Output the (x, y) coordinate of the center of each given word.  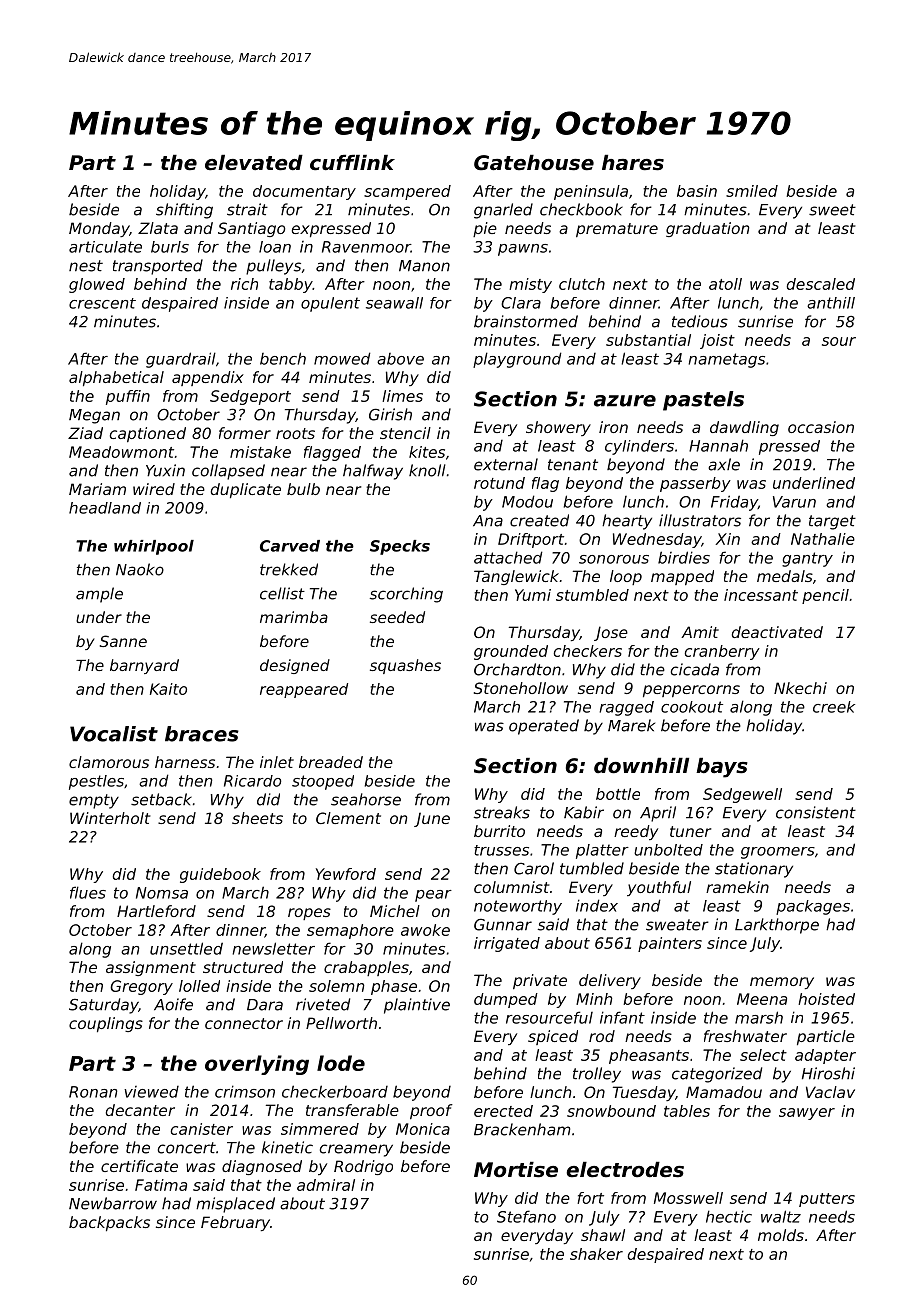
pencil (825, 596)
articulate (105, 247)
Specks (400, 547)
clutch (582, 284)
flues (88, 892)
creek (834, 707)
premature (617, 230)
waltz (781, 1216)
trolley (597, 1075)
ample (99, 595)
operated (544, 727)
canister (201, 1129)
